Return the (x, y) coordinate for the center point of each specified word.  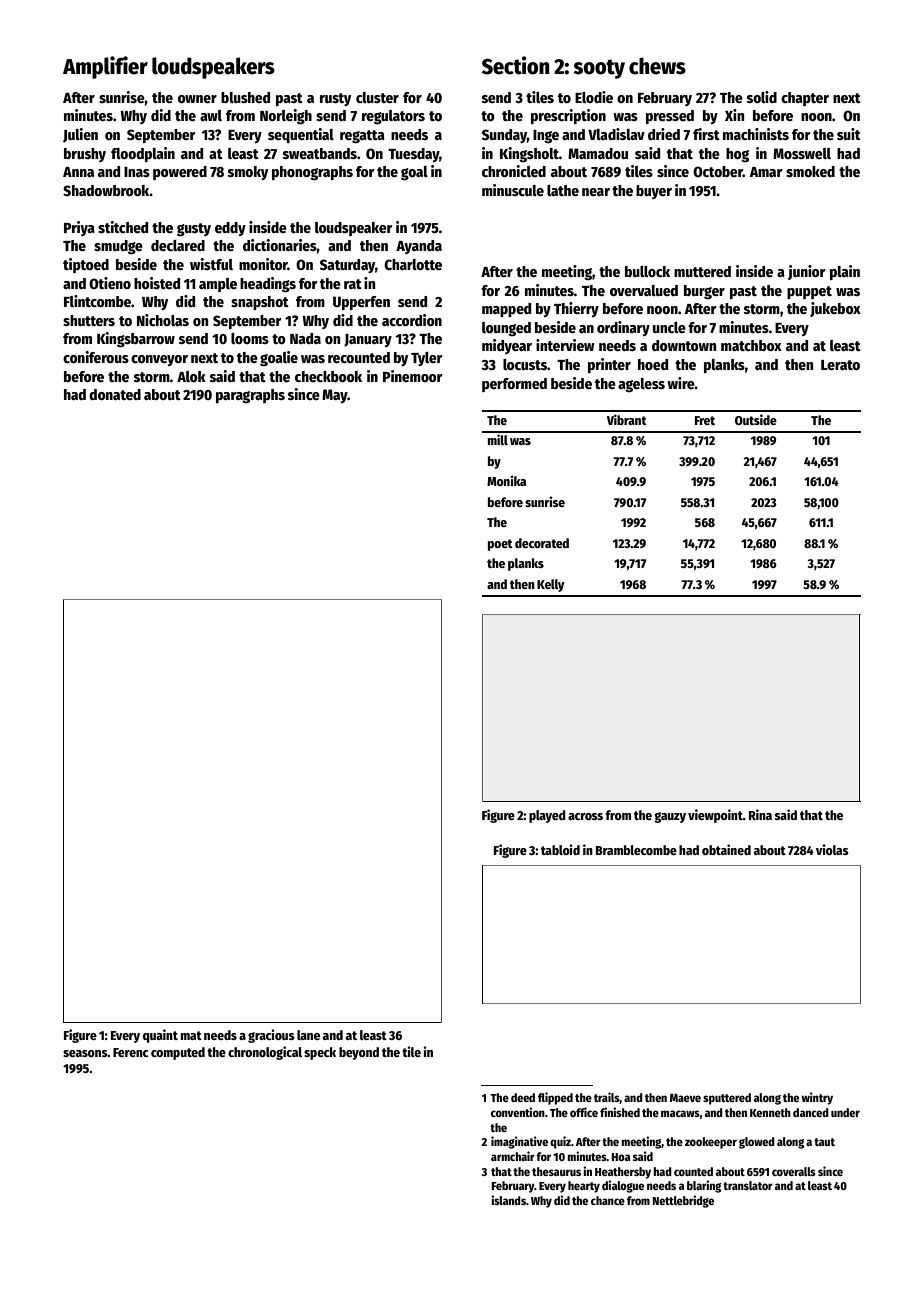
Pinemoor (413, 376)
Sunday (504, 136)
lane (308, 1035)
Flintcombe (97, 301)
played (547, 816)
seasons (85, 1053)
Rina (760, 814)
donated (115, 394)
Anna (78, 172)
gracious (271, 1036)
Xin (734, 115)
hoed (653, 364)
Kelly (551, 585)
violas (832, 849)
